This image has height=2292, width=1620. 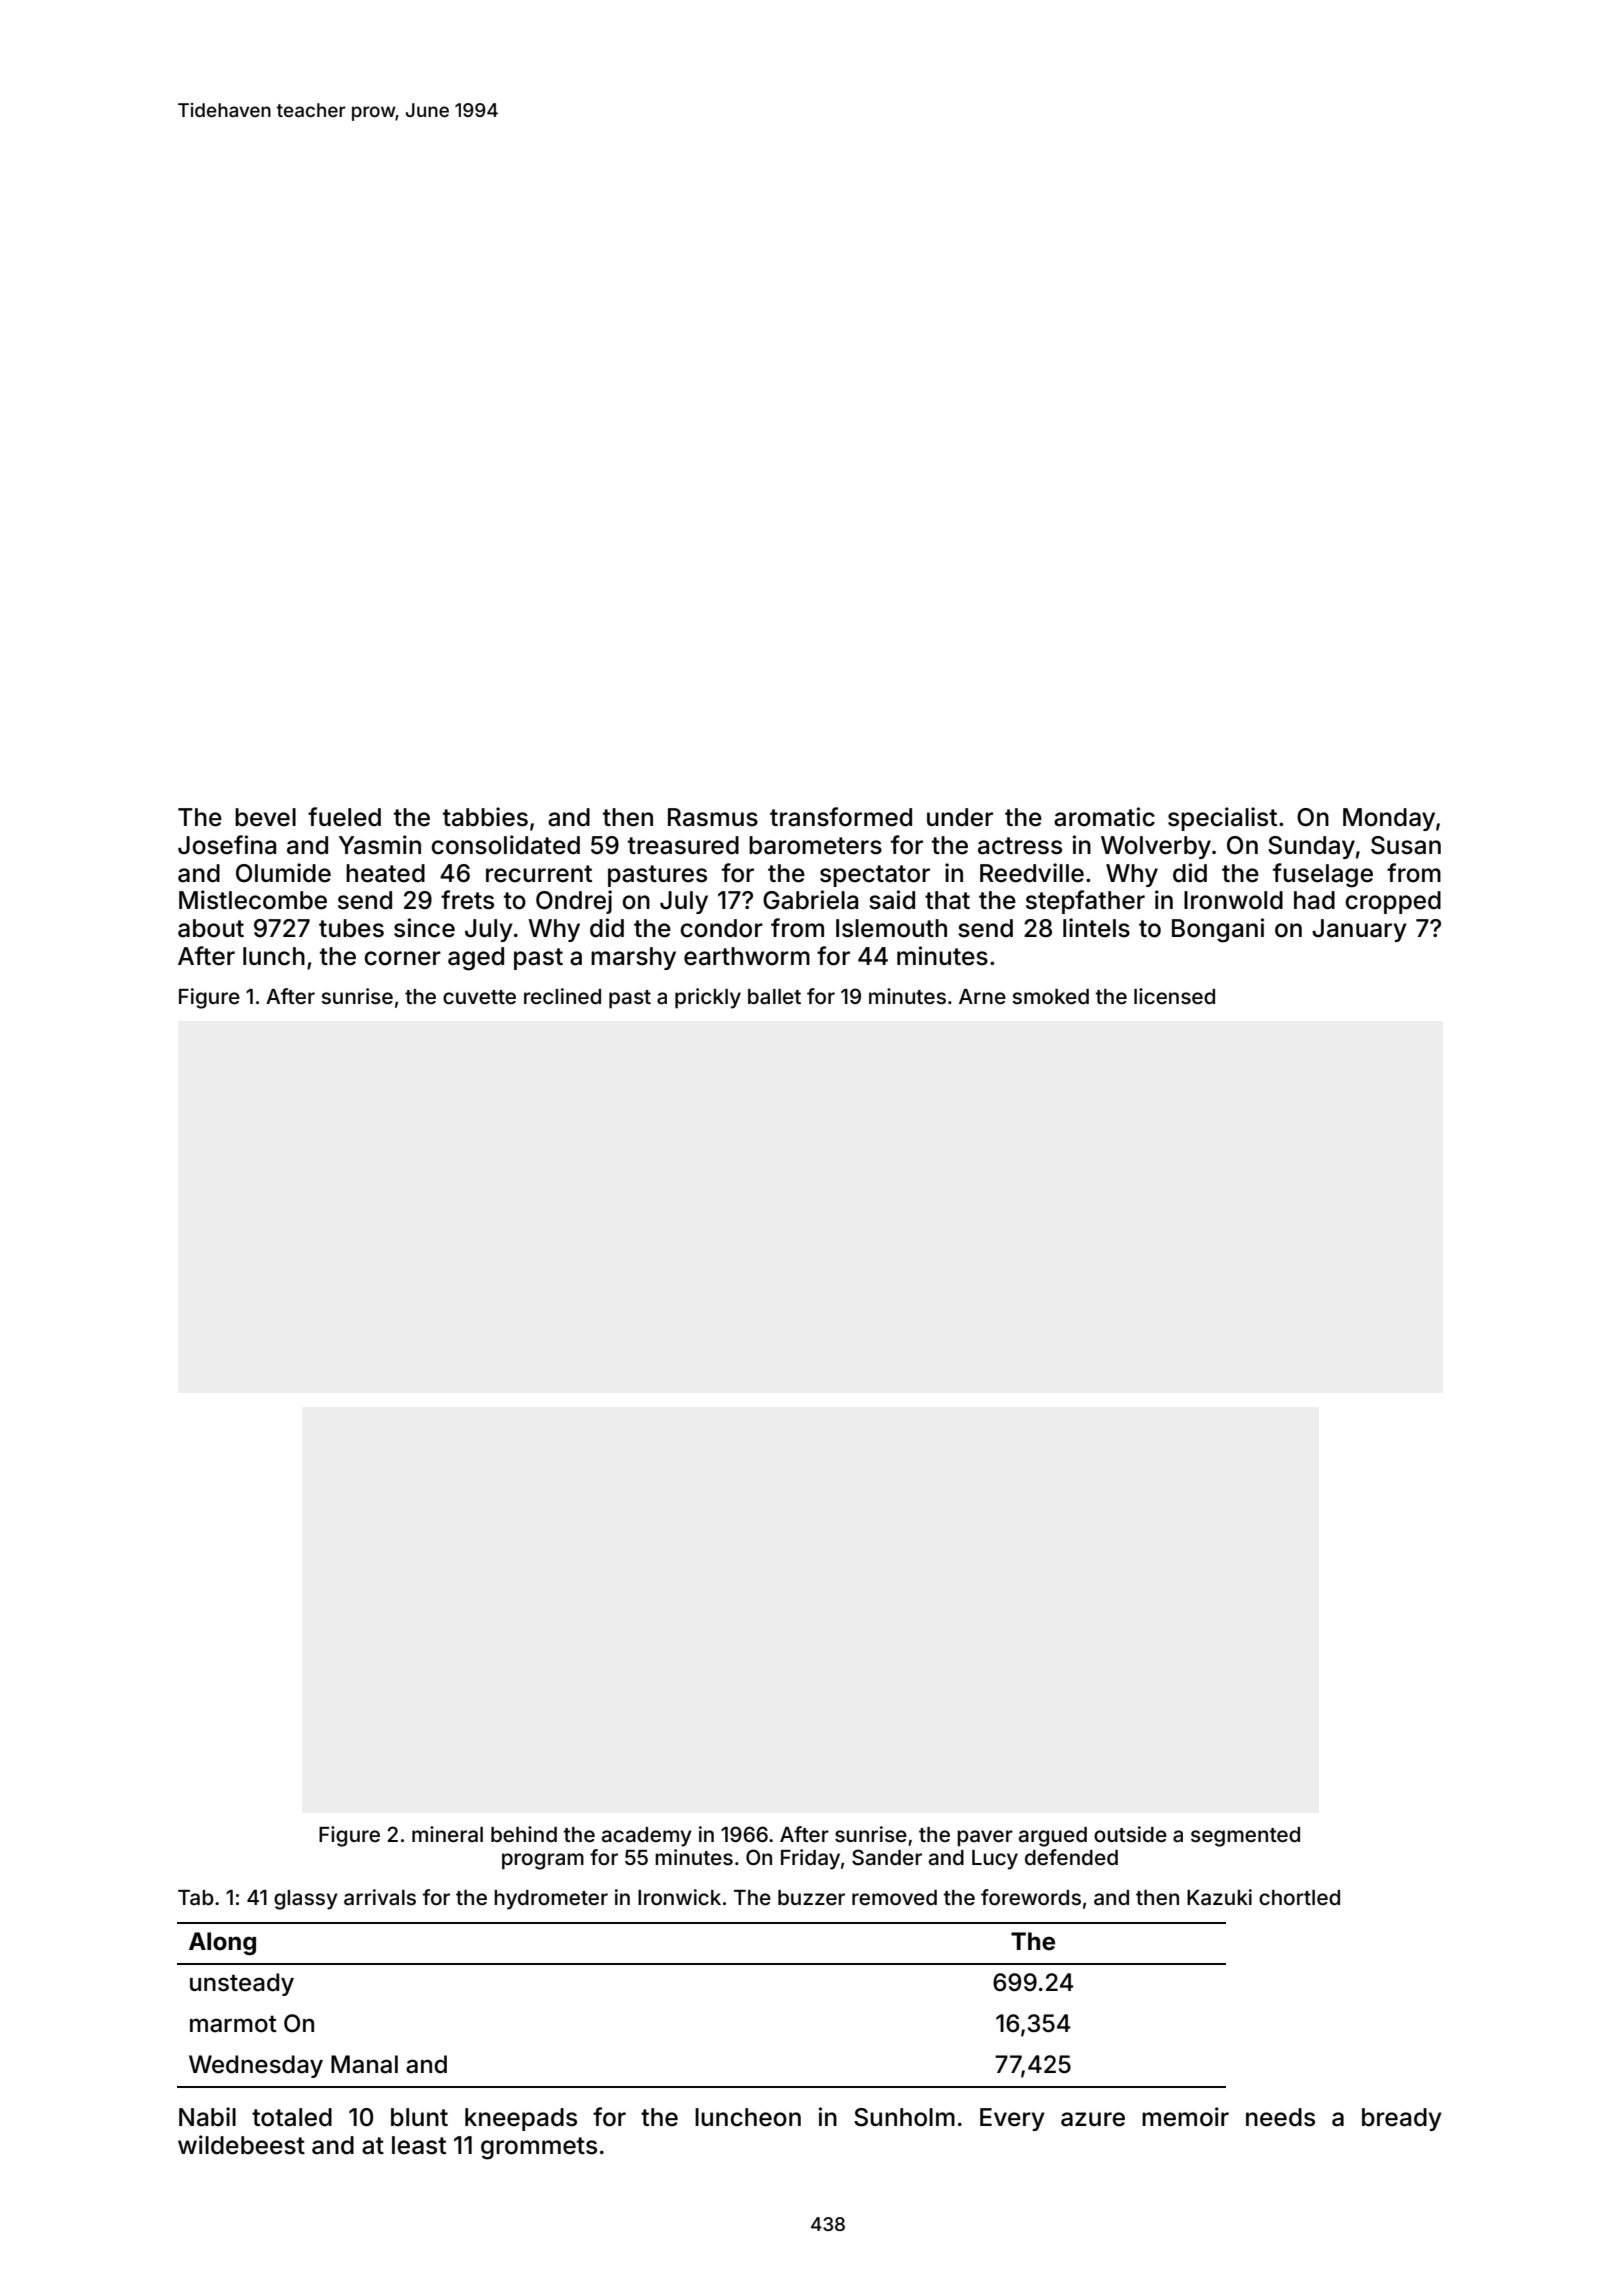 What do you see at coordinates (1359, 930) in the image?
I see `January` at bounding box center [1359, 930].
